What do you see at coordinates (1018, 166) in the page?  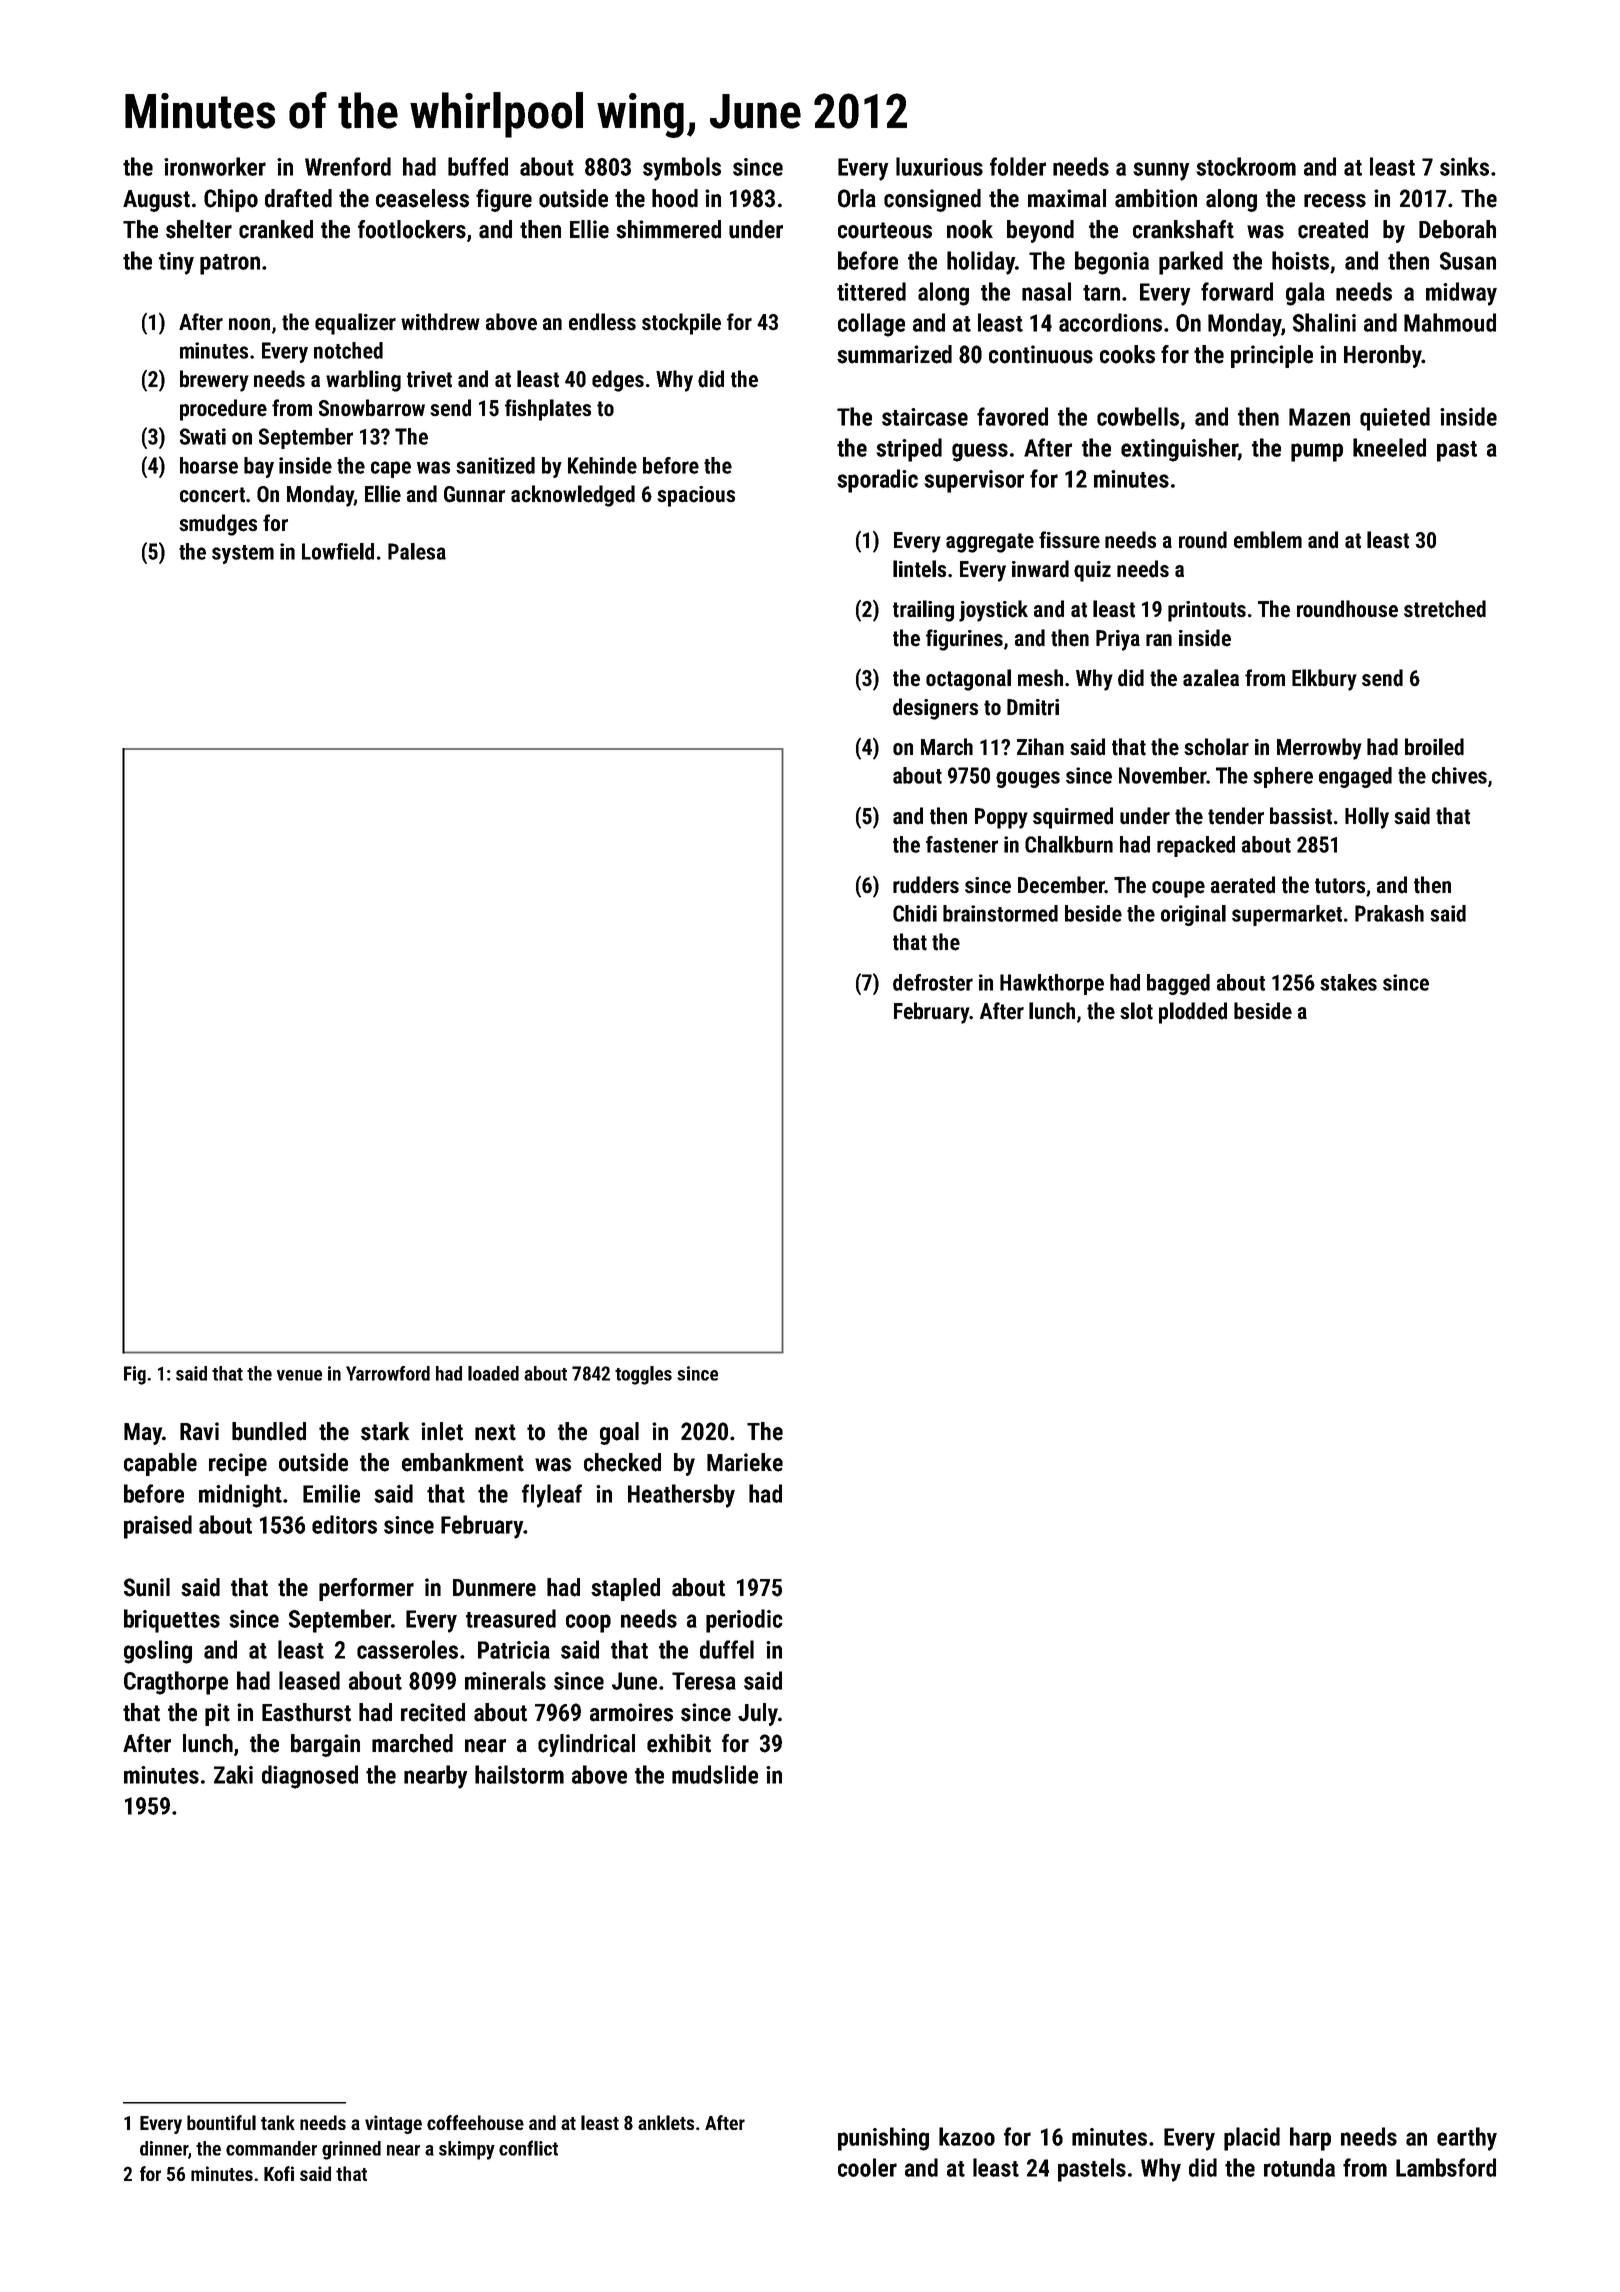 I see `folder` at bounding box center [1018, 166].
